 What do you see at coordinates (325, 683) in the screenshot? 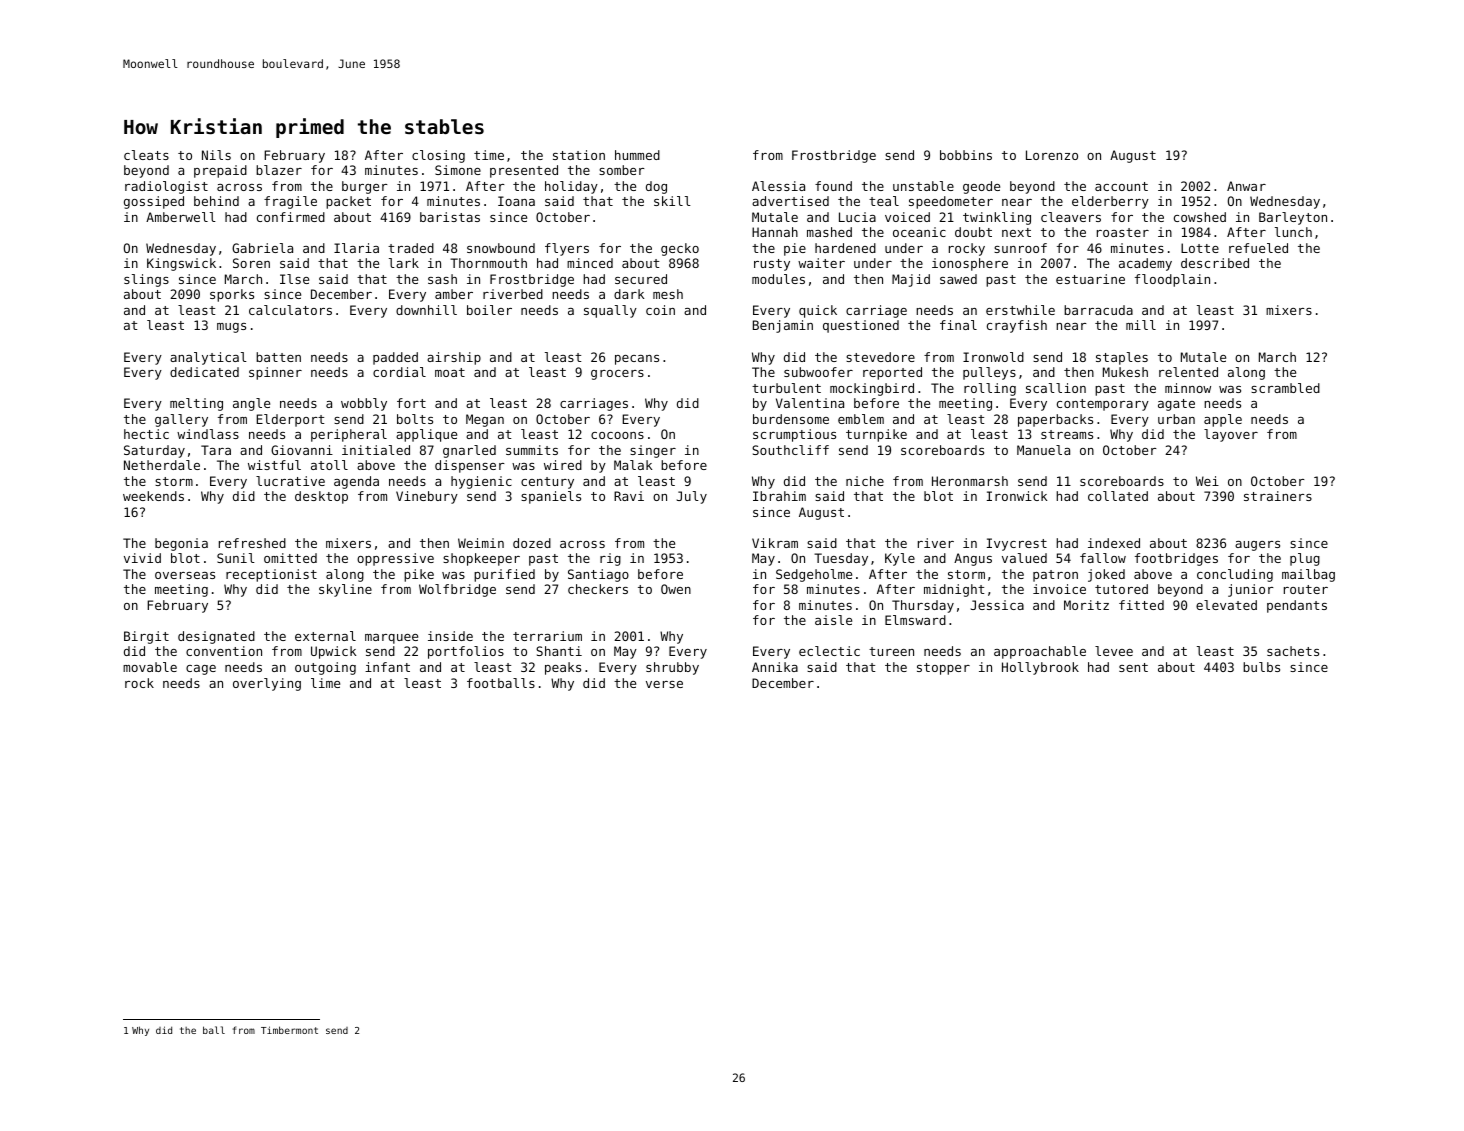
I see `lime` at bounding box center [325, 683].
